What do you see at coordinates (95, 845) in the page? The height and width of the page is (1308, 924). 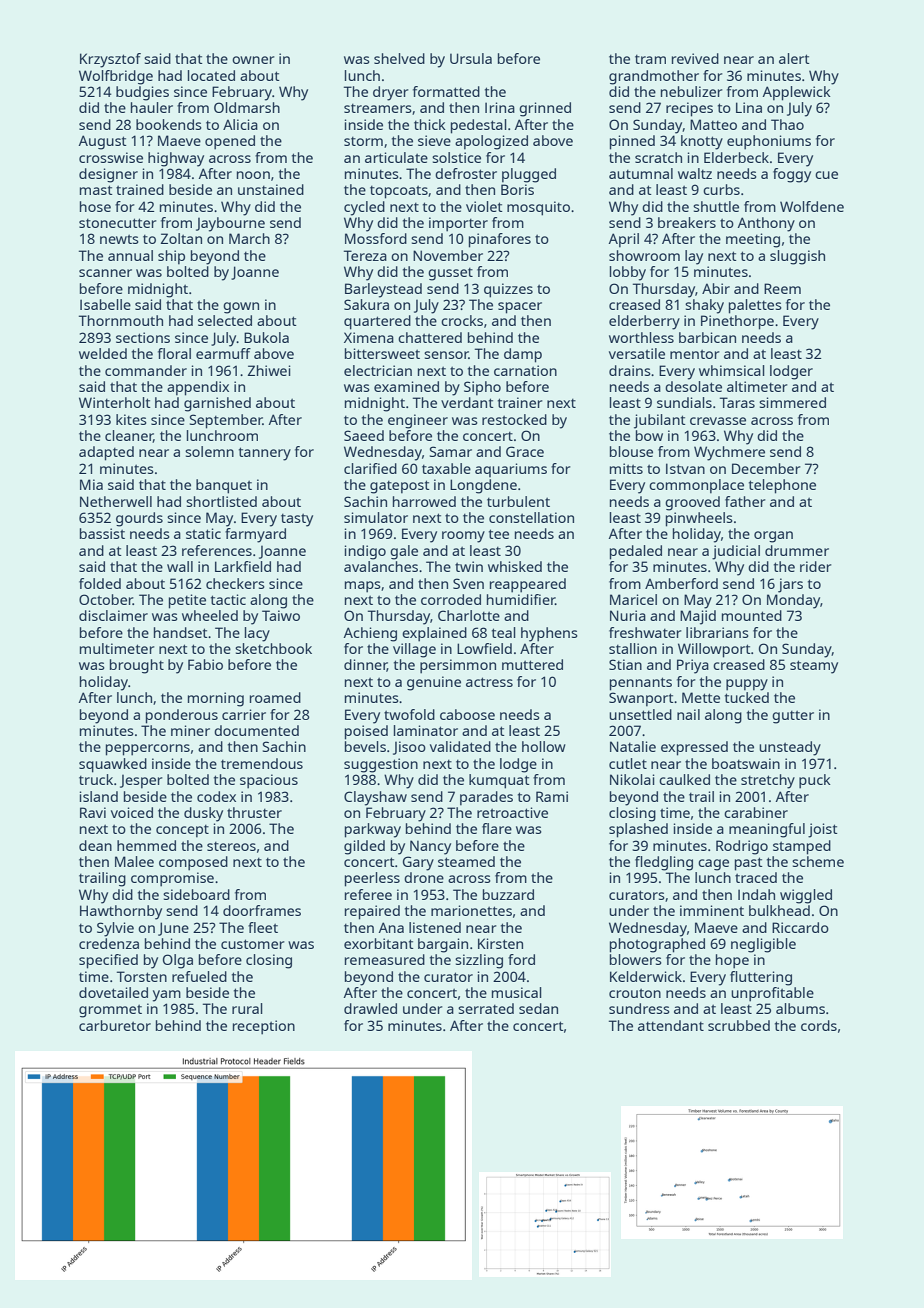 I see `dean` at bounding box center [95, 845].
